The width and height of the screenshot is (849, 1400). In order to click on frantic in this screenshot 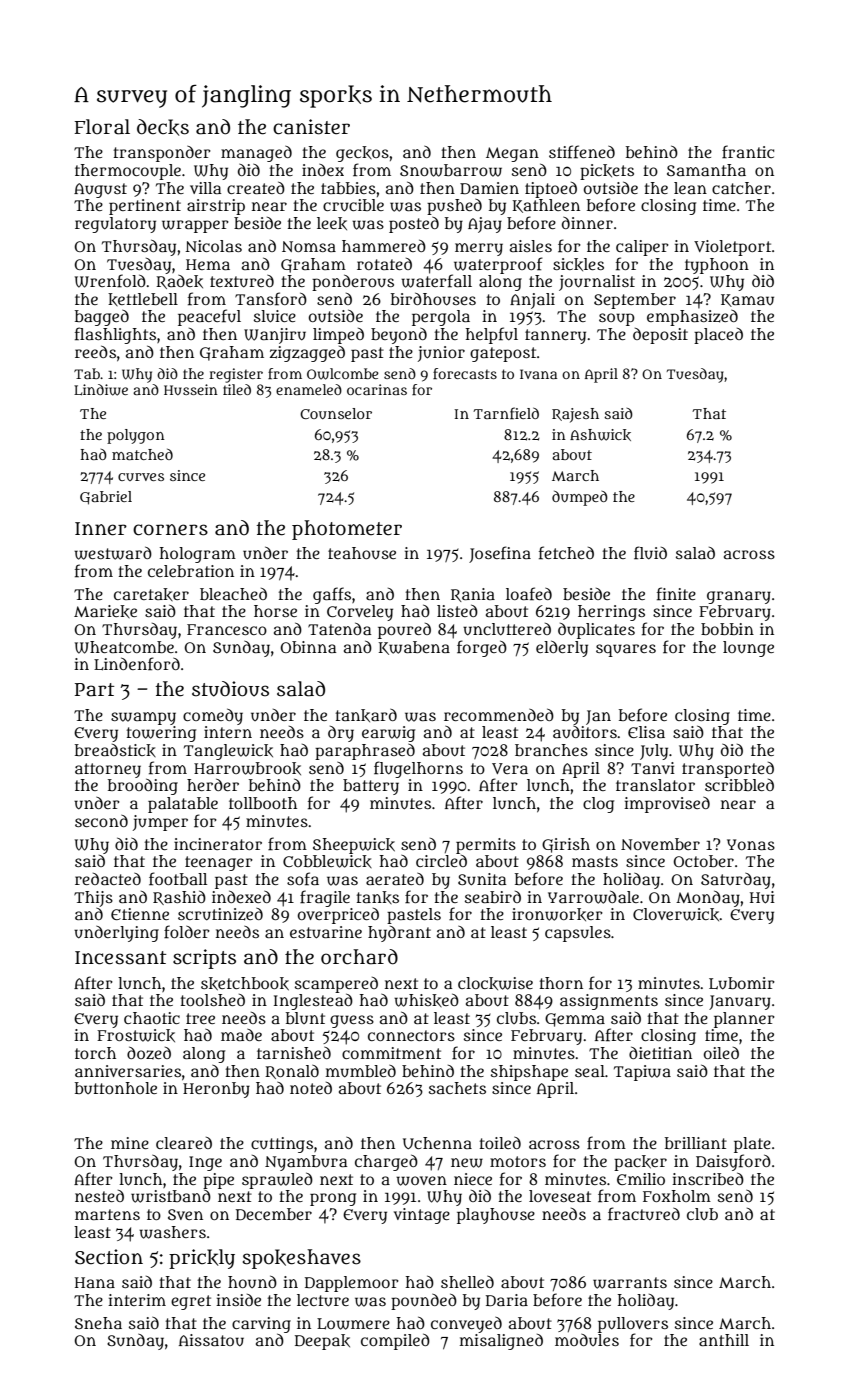, I will do `click(748, 152)`.
